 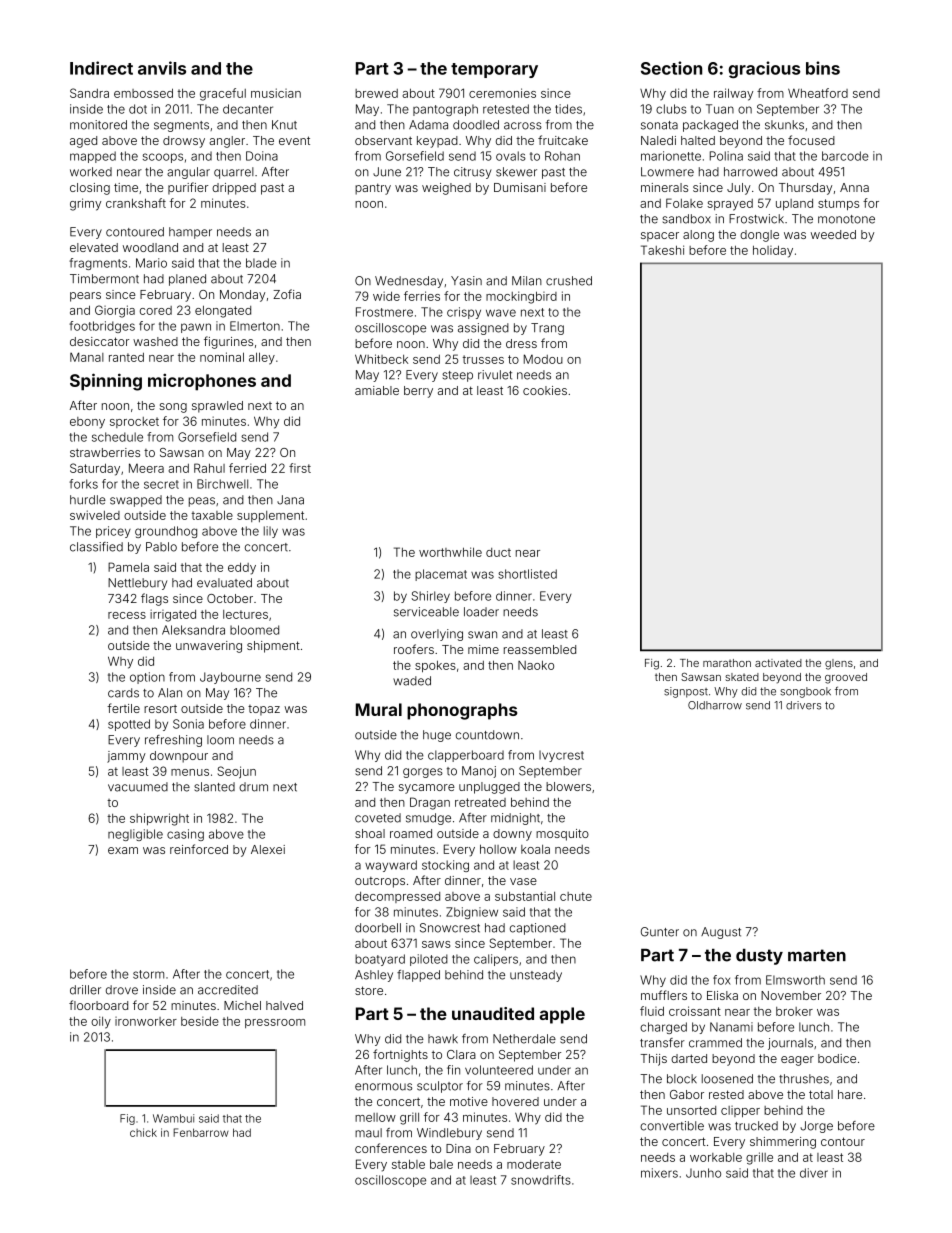 What do you see at coordinates (173, 741) in the document?
I see `refreshing` at bounding box center [173, 741].
